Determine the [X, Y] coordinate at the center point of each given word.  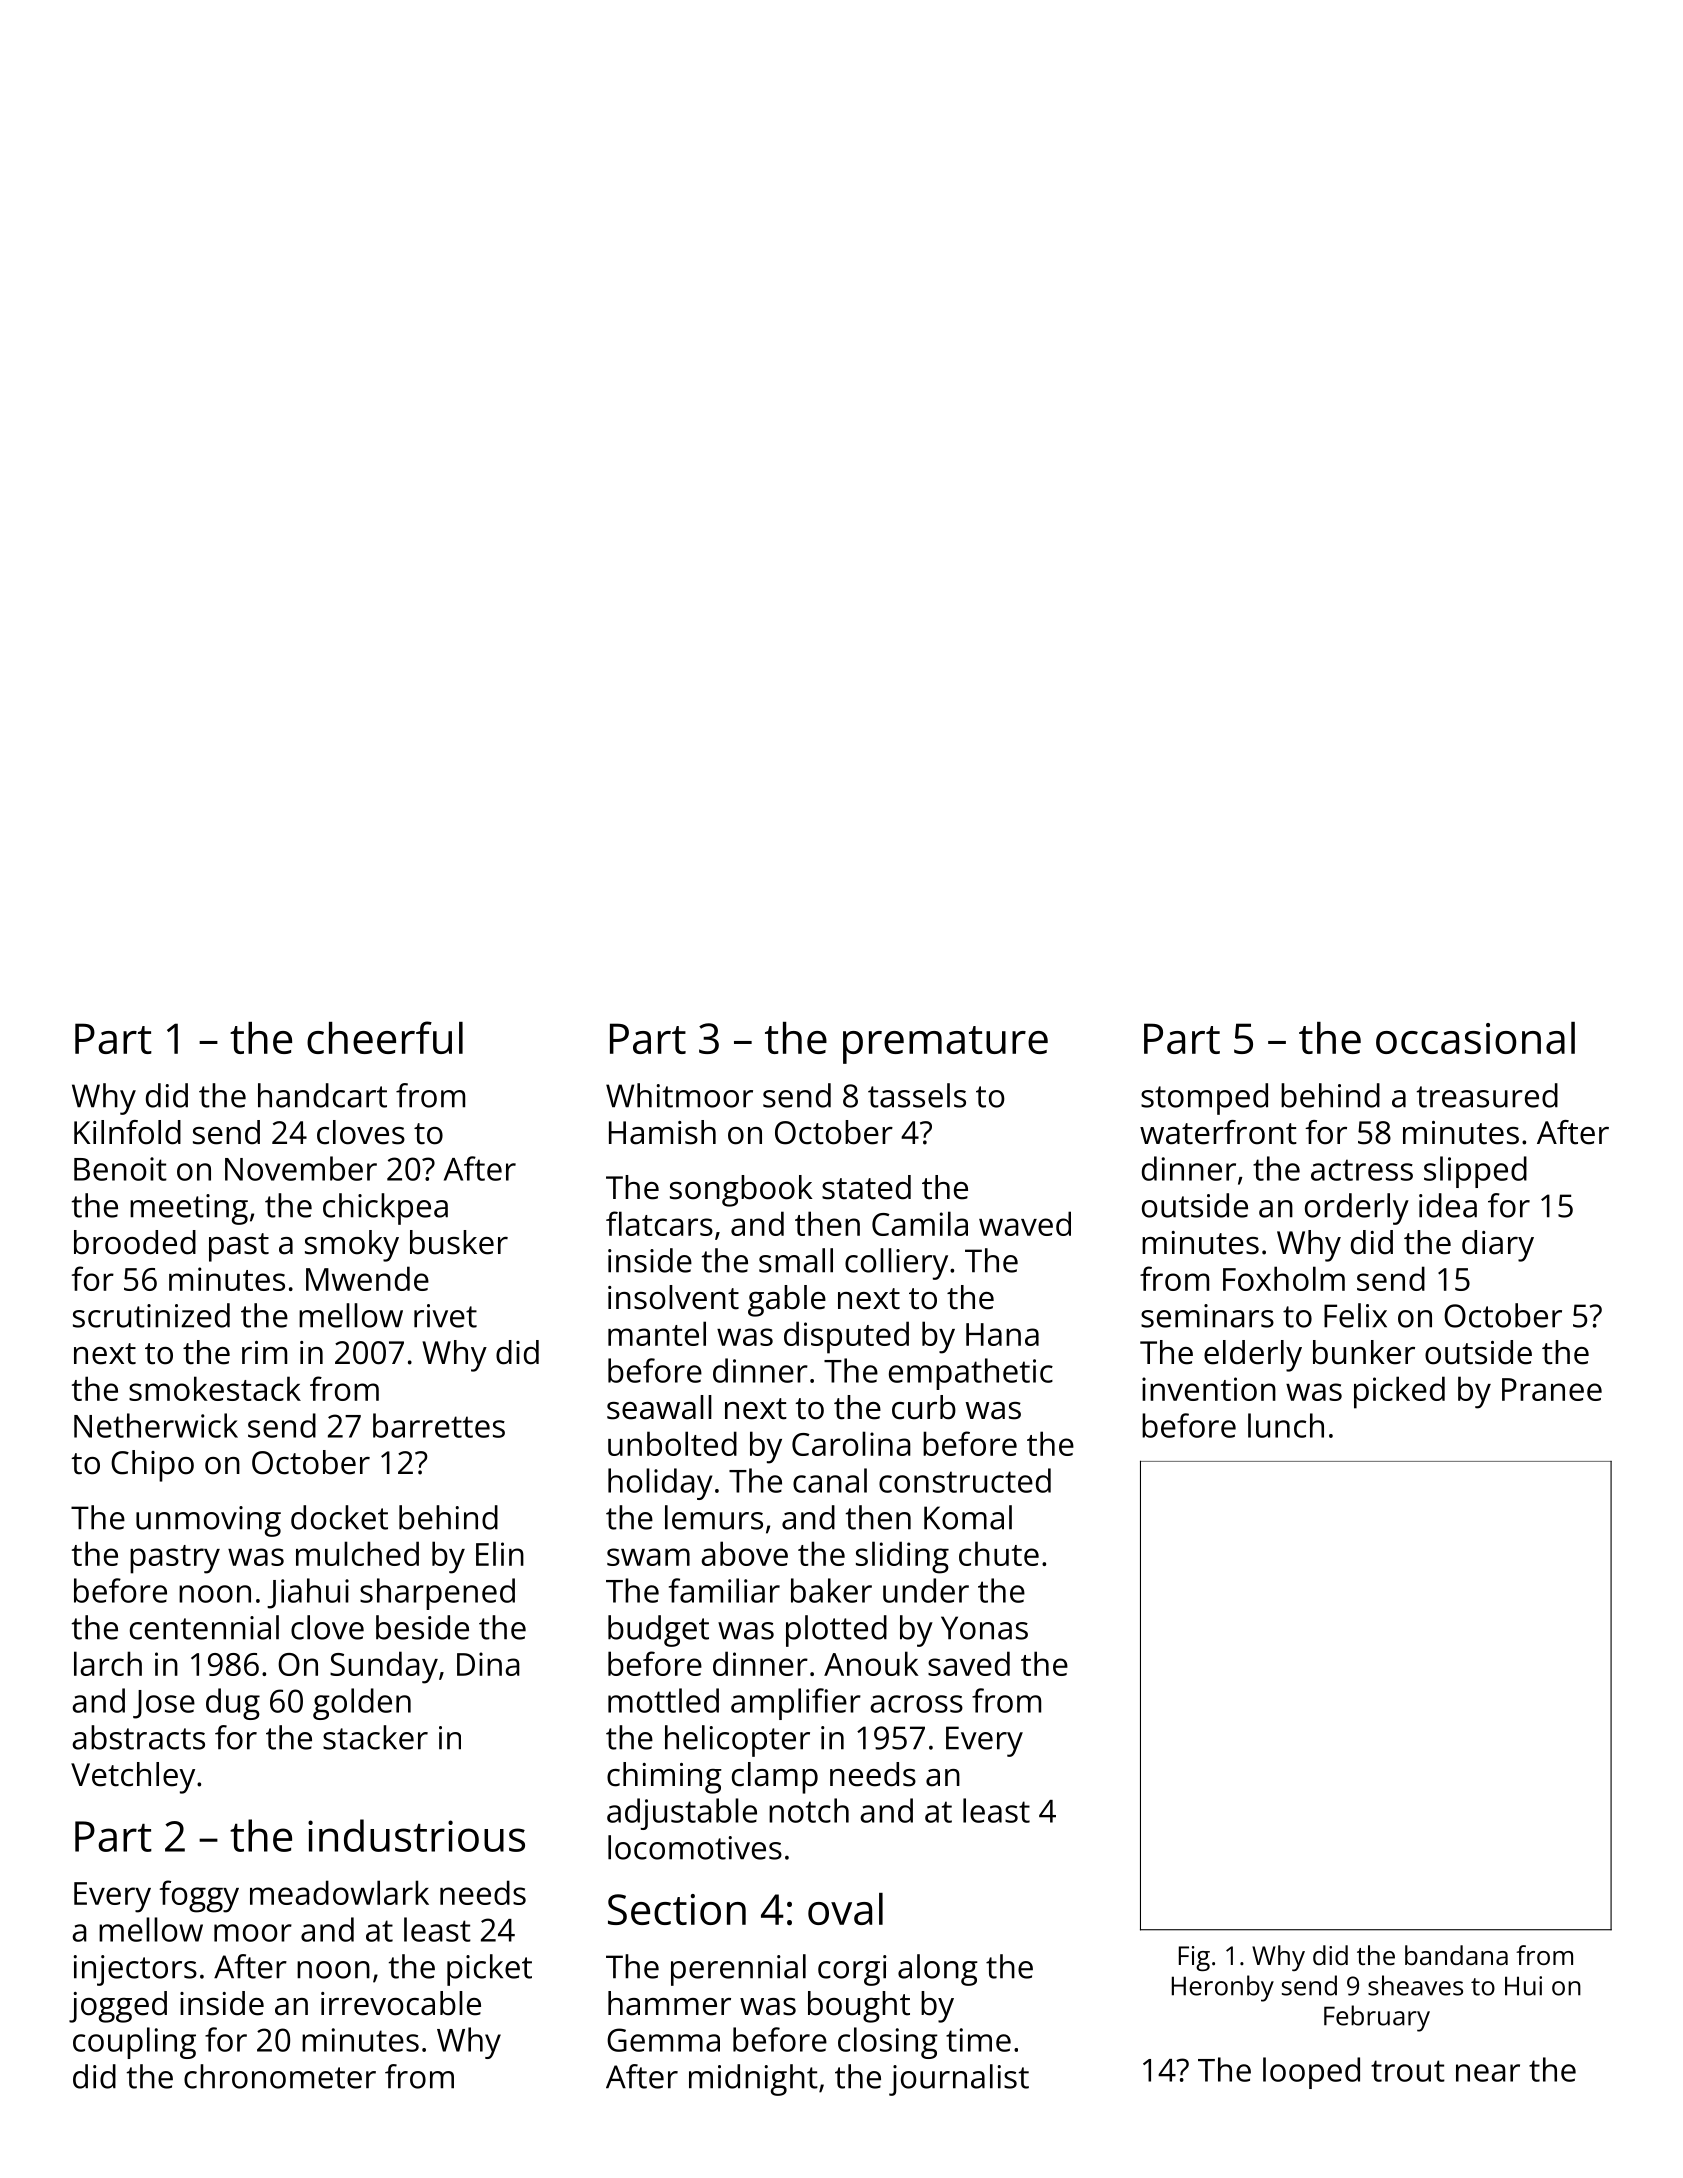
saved [969, 1663]
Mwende [367, 1278]
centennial [204, 1627]
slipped [1475, 1172]
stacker [375, 1737]
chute [999, 1553]
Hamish [662, 1132]
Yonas [984, 1628]
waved [1025, 1223]
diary [1498, 1246]
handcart [322, 1095]
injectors [135, 1970]
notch [809, 1810]
